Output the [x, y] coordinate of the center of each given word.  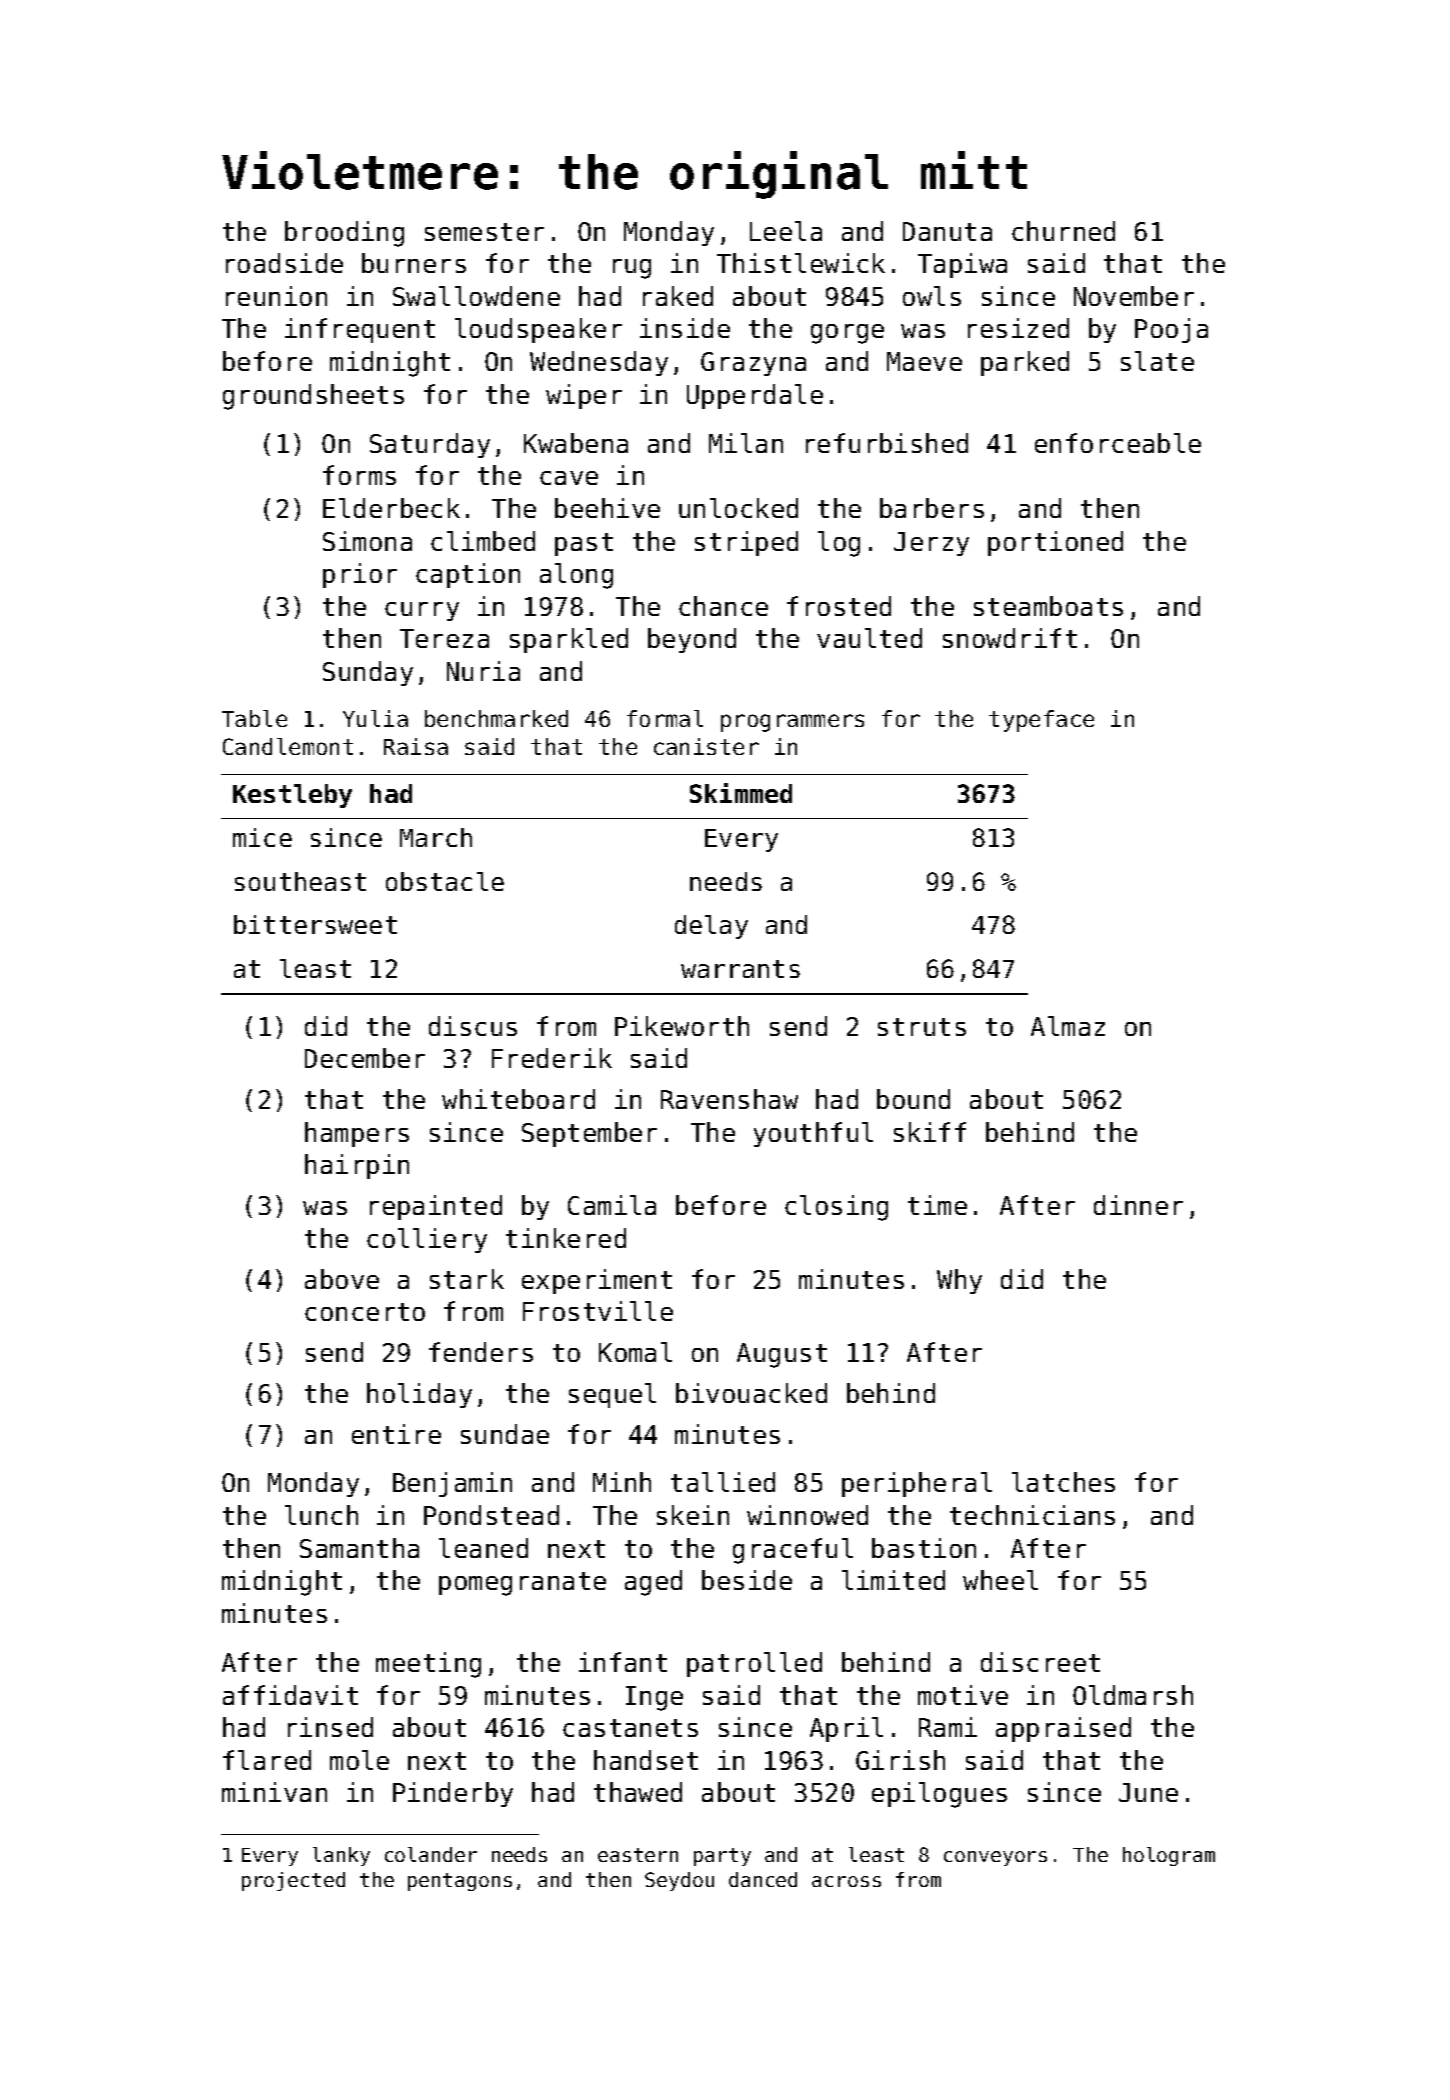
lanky [341, 1856]
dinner [1138, 1205]
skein [693, 1515]
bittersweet [315, 924]
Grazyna [753, 364]
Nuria [483, 671]
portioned [1055, 543]
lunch [321, 1515]
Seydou [679, 1881]
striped [746, 543]
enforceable [1118, 443]
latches [1063, 1482]
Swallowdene [476, 296]
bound [913, 1099]
